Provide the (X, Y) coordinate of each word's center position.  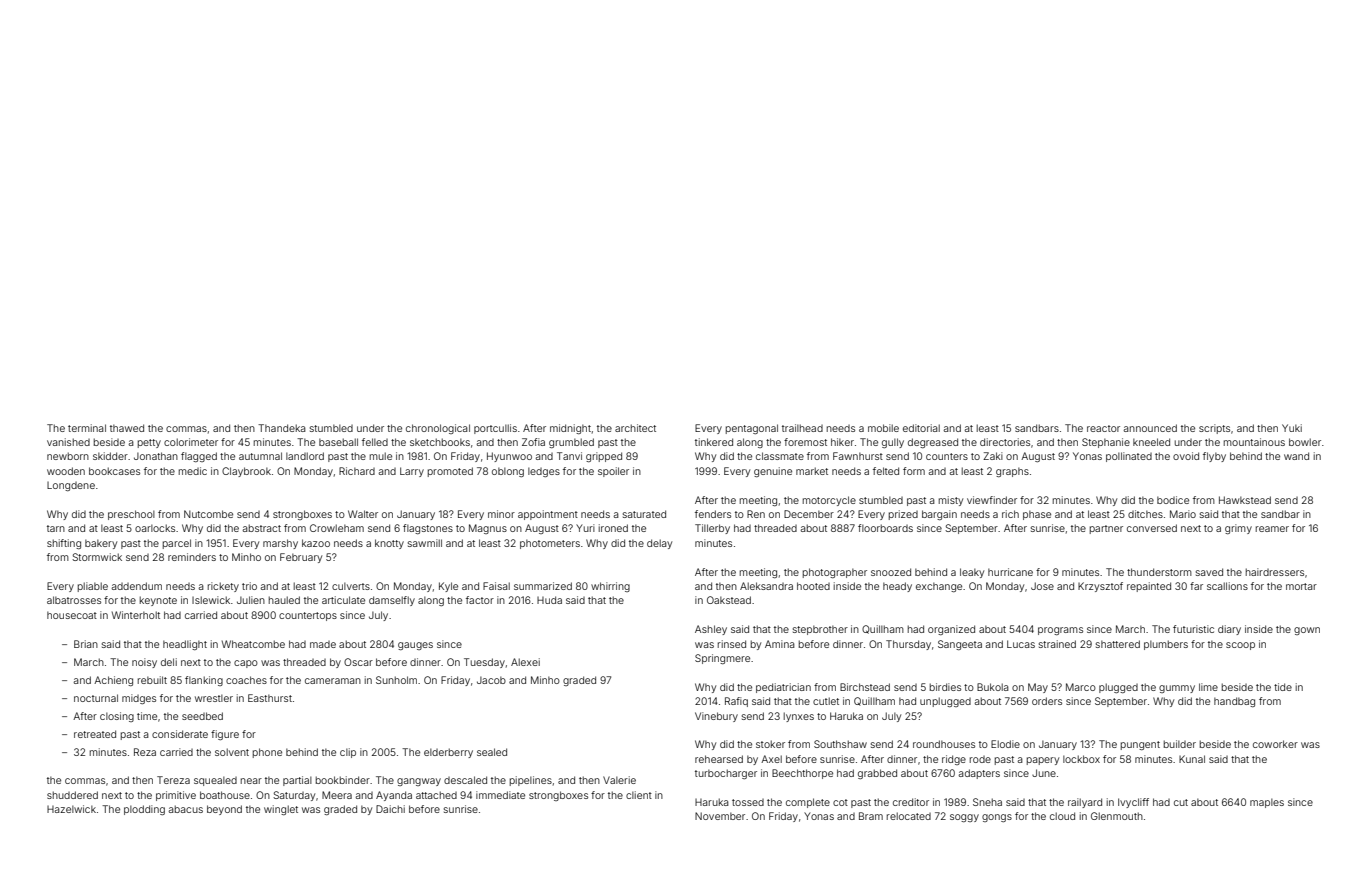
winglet (281, 810)
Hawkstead (1245, 500)
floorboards (885, 528)
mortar (1301, 586)
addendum (137, 586)
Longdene (71, 486)
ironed (613, 528)
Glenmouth (1117, 816)
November (720, 816)
